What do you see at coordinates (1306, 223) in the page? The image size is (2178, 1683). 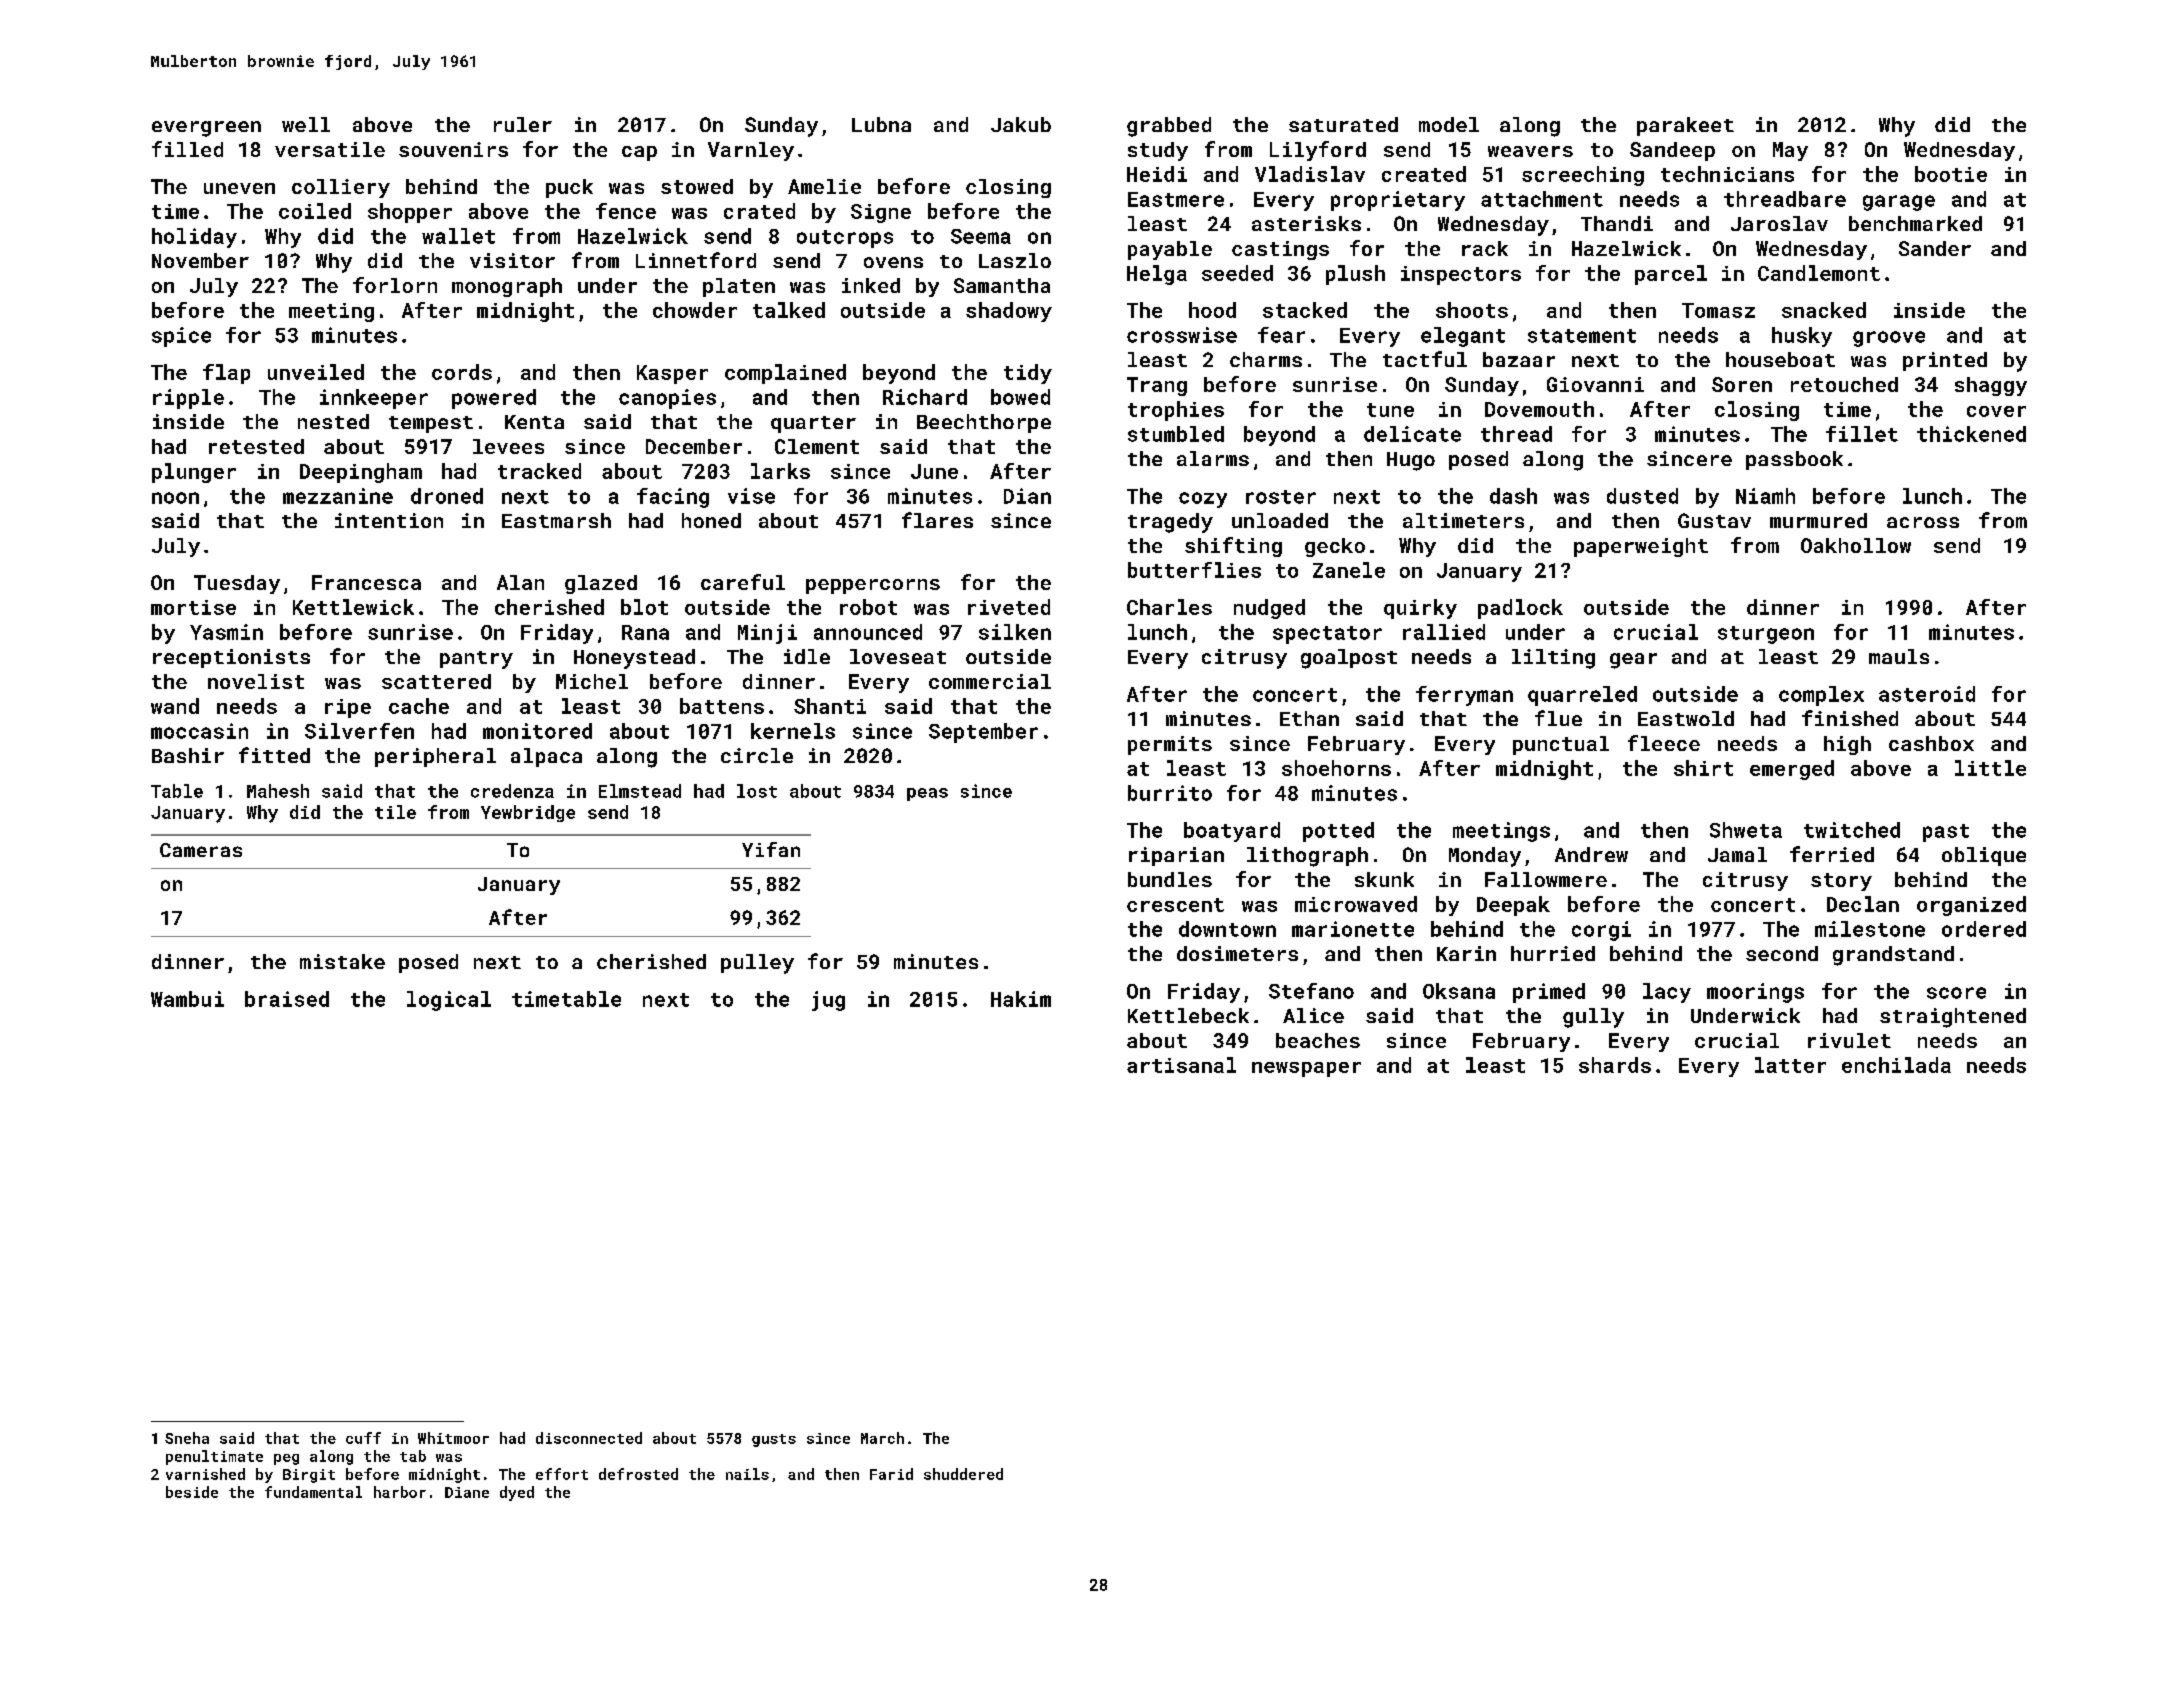 I see `asterisks` at bounding box center [1306, 223].
